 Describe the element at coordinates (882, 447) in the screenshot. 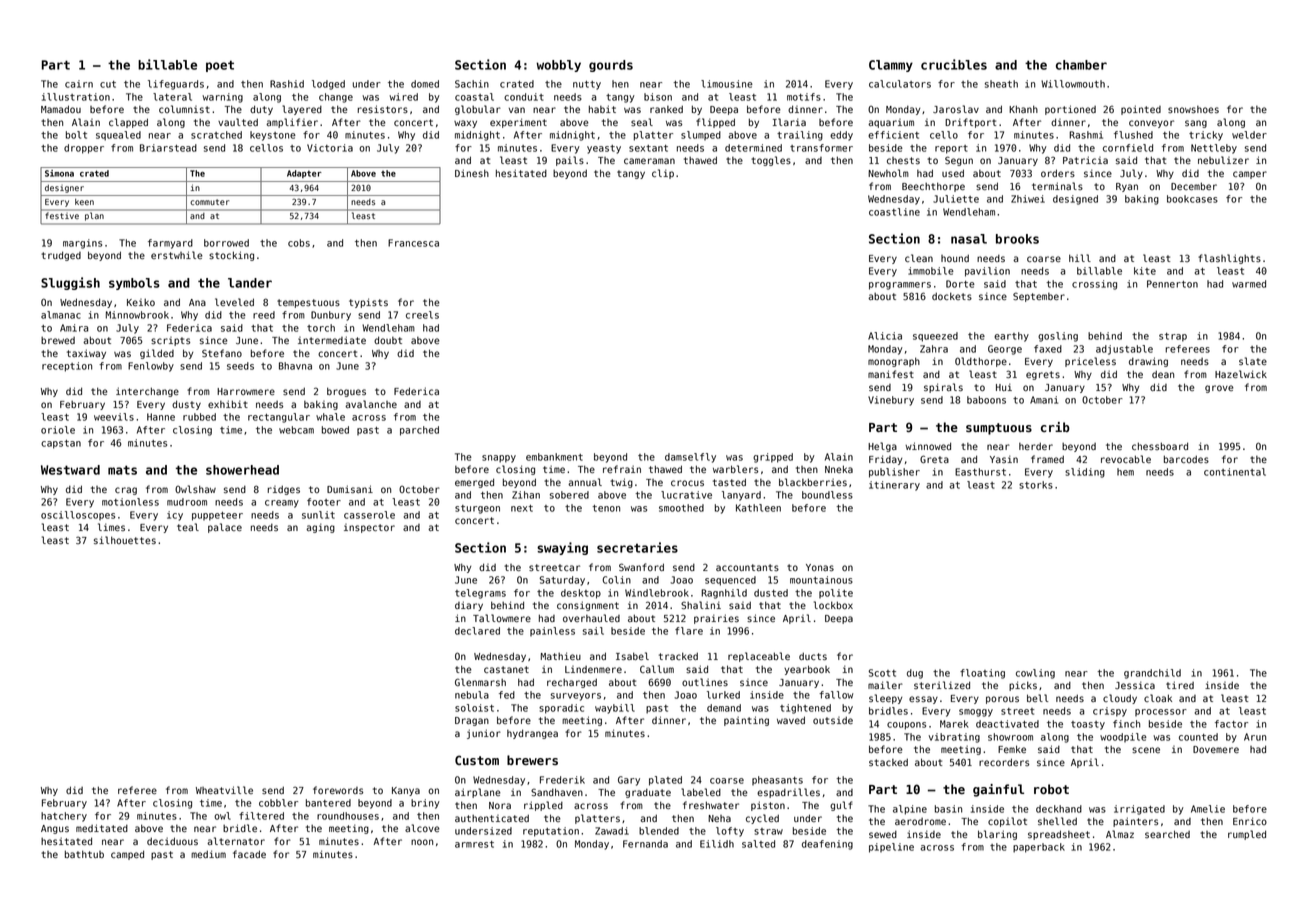

I see `Helga` at that location.
